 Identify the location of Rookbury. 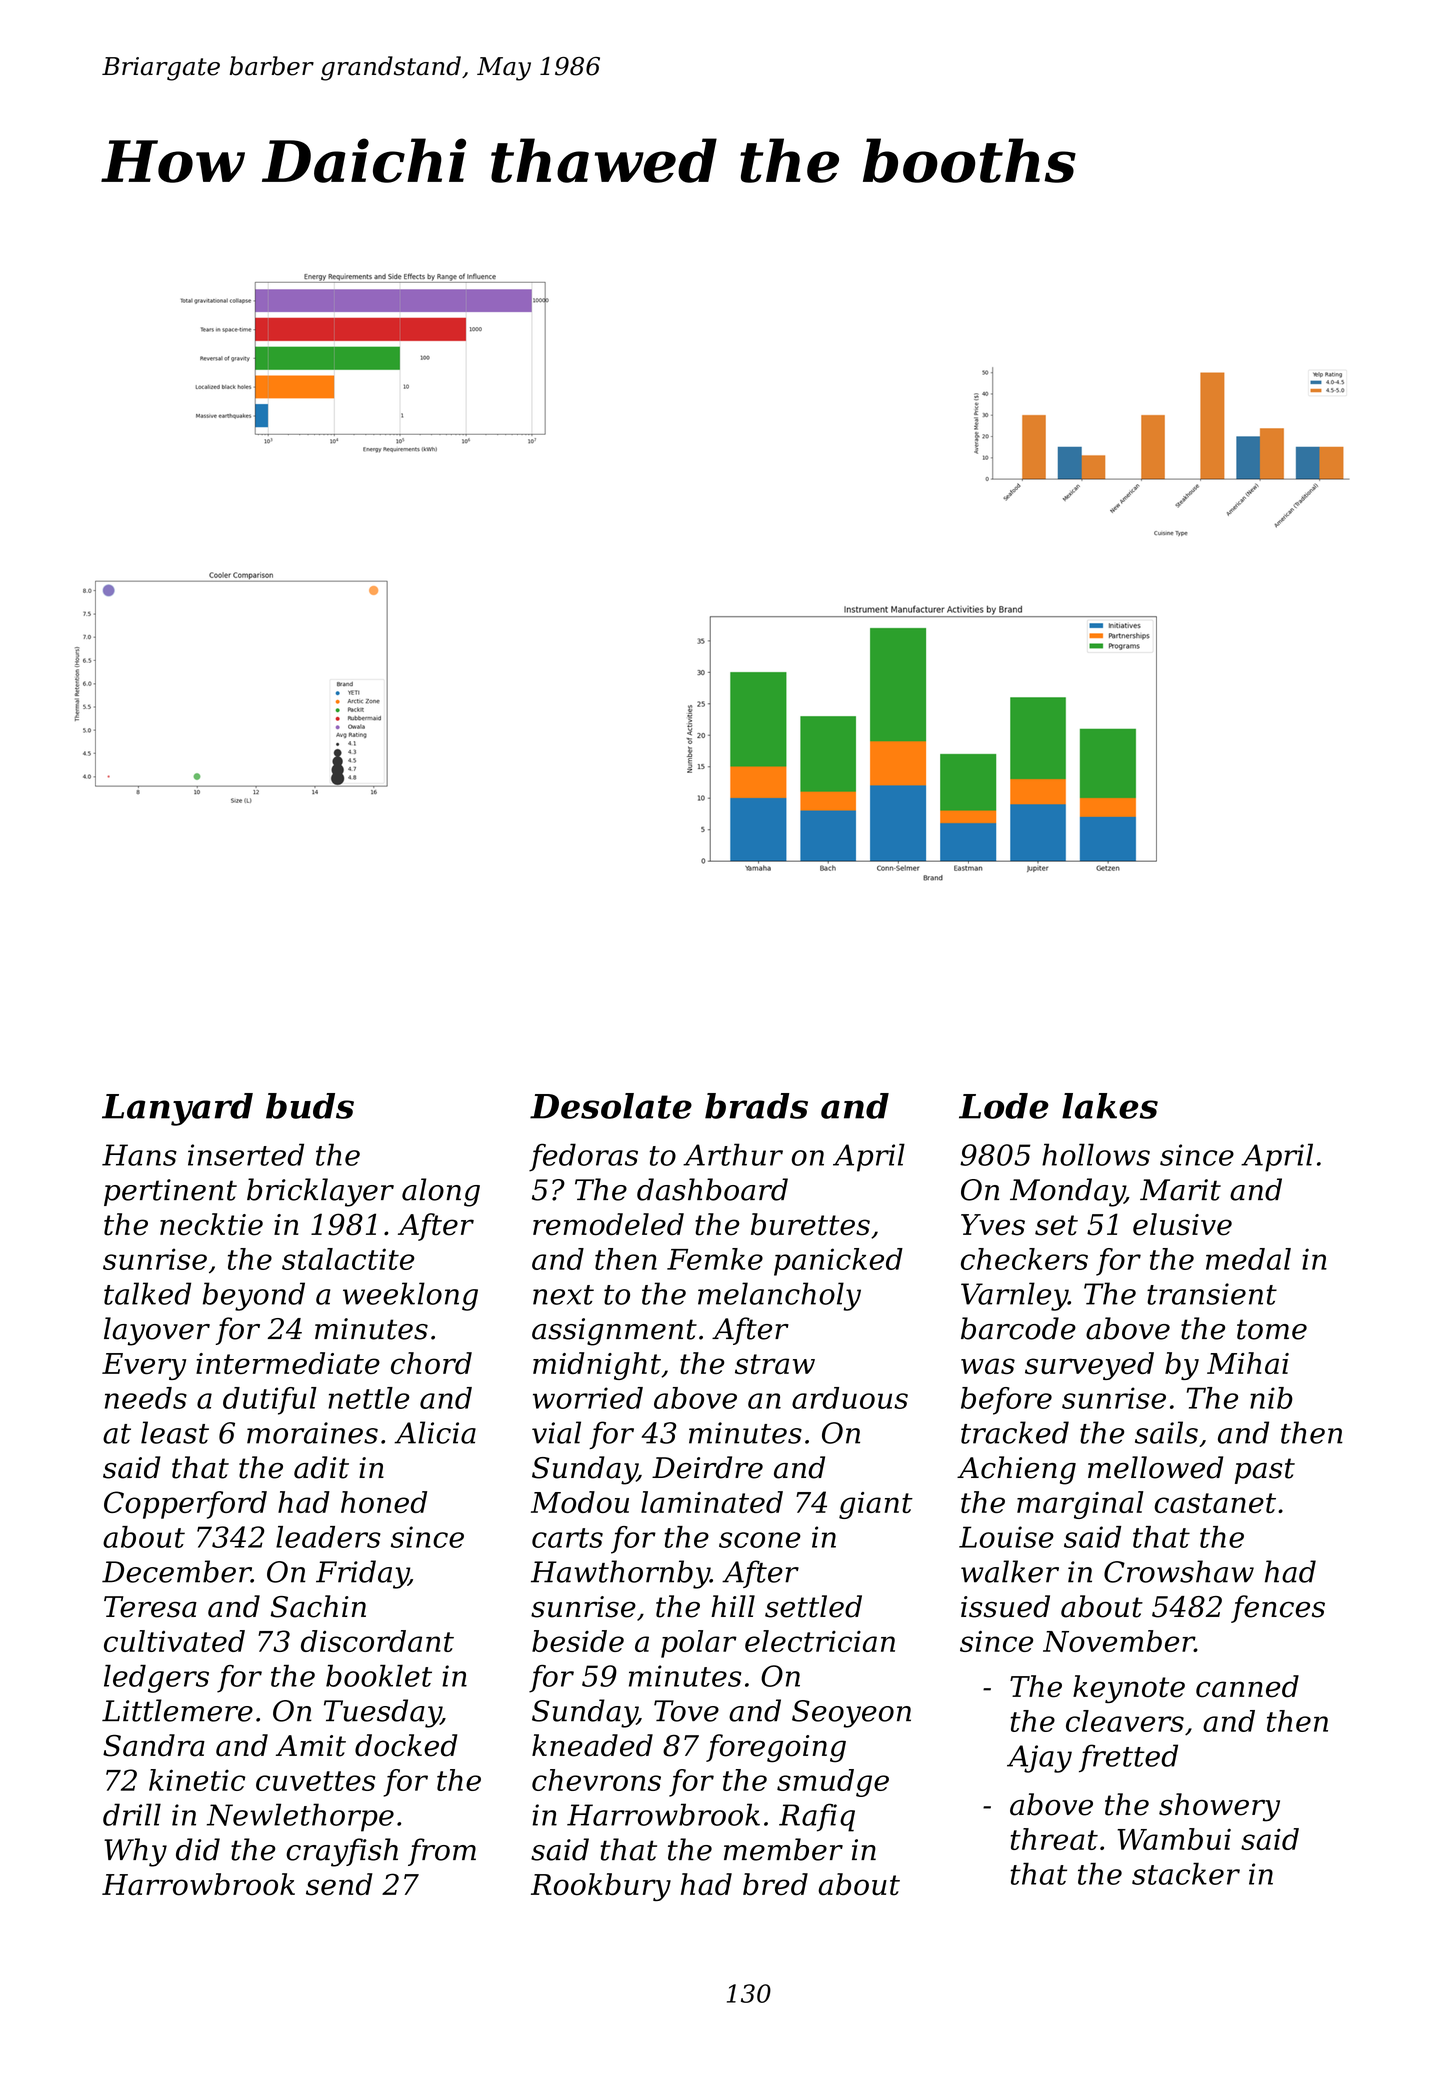
(601, 1887).
